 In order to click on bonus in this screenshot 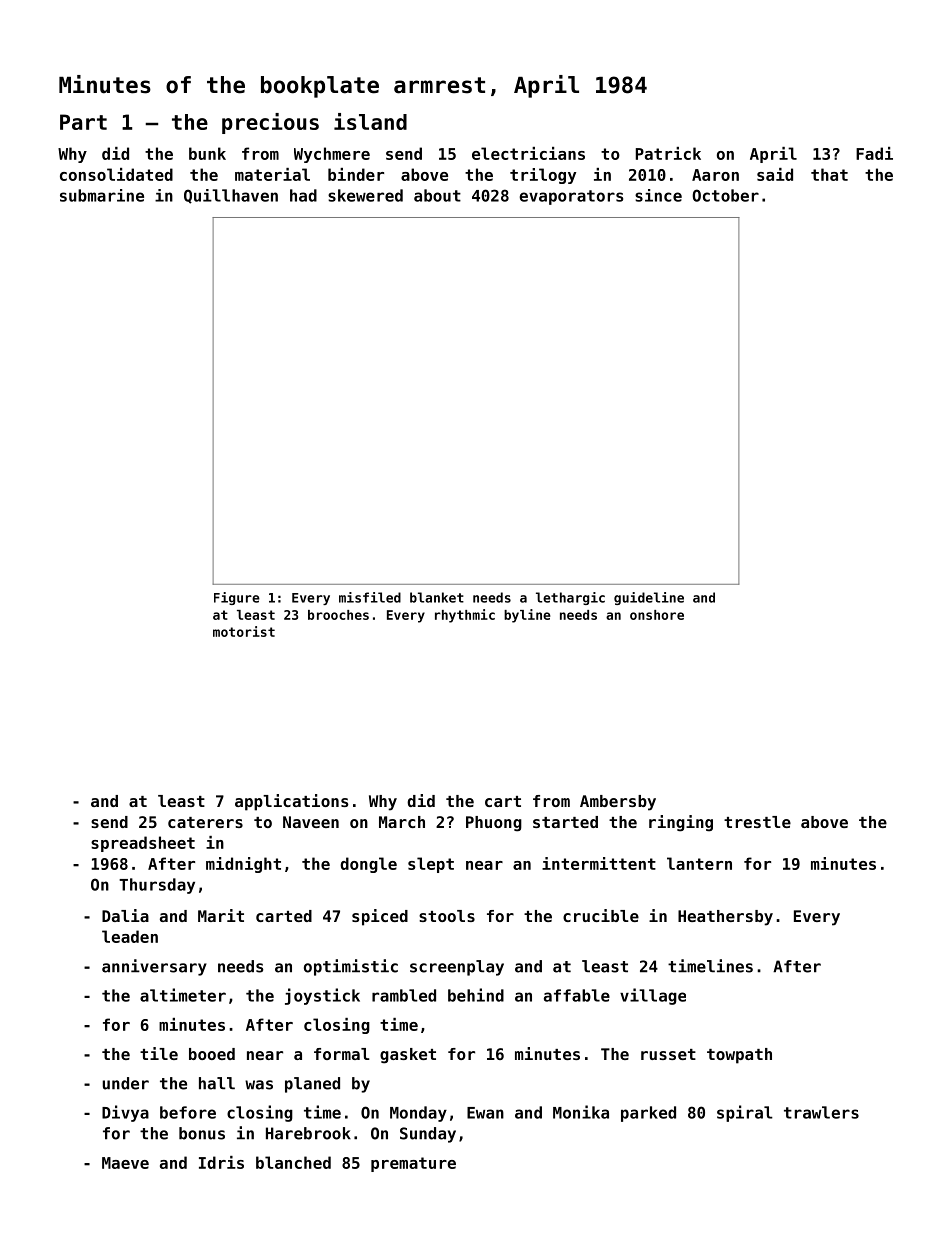, I will do `click(202, 1133)`.
